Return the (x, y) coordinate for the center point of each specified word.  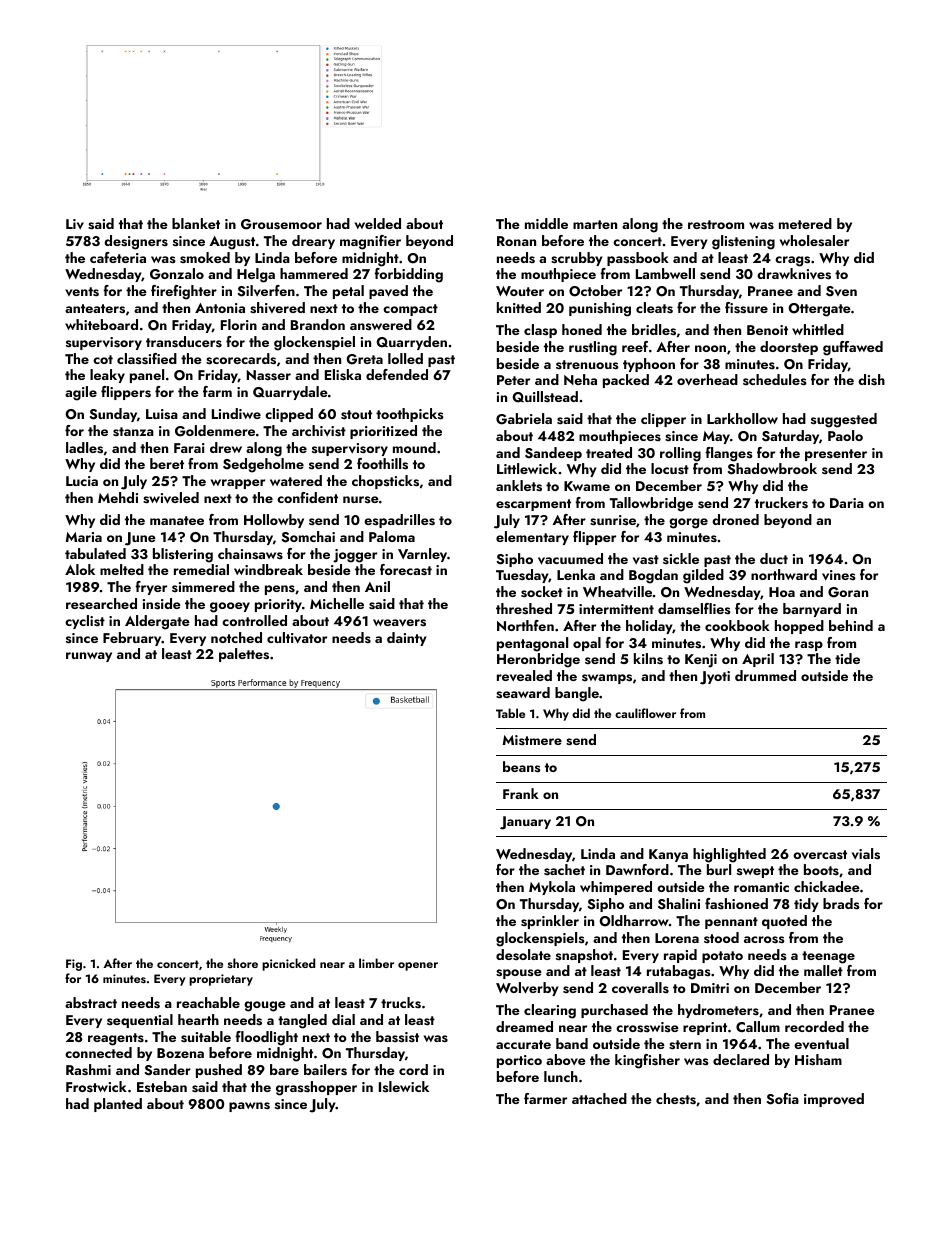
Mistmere (532, 740)
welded (378, 223)
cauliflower (645, 713)
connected (98, 1052)
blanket (196, 223)
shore (243, 963)
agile (81, 393)
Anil (377, 586)
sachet (564, 870)
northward (784, 574)
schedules (775, 379)
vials (866, 854)
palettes (244, 655)
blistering (183, 555)
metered (805, 223)
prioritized (383, 432)
